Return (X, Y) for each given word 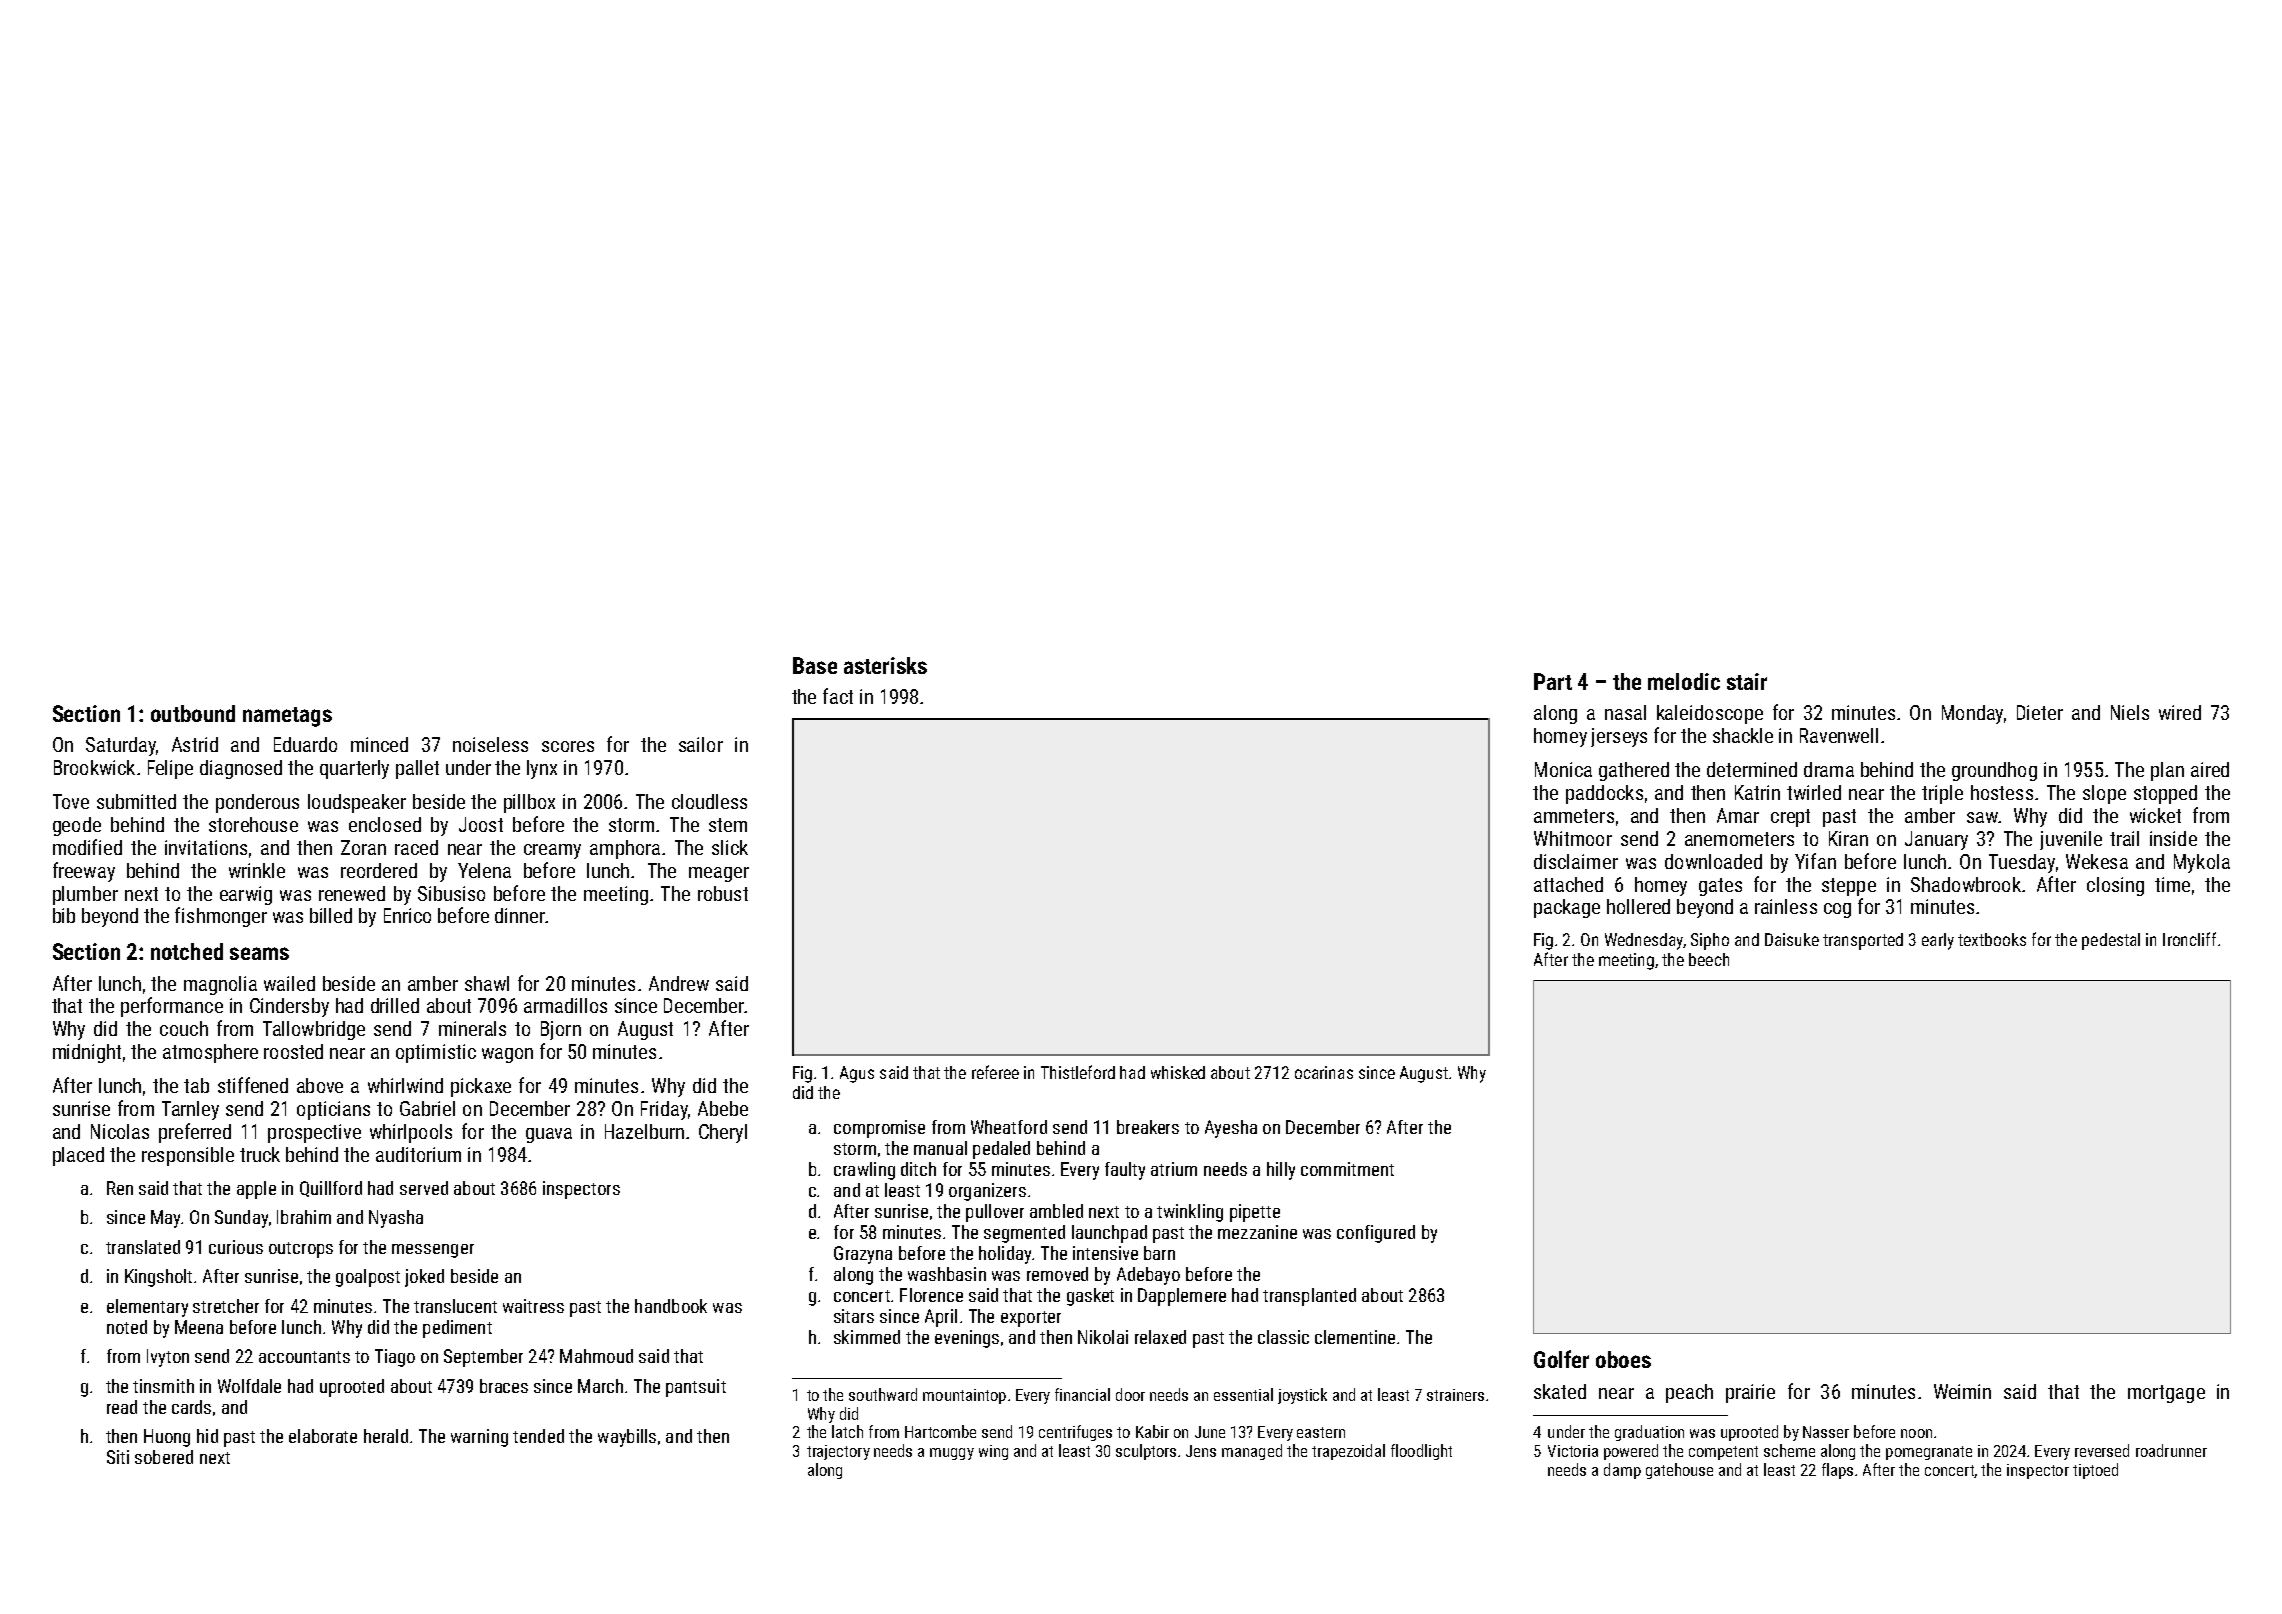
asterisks (885, 665)
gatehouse (1679, 1471)
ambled (1056, 1211)
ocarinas (1324, 1072)
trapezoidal (1348, 1452)
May (165, 1219)
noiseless (490, 744)
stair (1747, 681)
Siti (118, 1457)
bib (64, 915)
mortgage (2166, 1394)
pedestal (2111, 941)
